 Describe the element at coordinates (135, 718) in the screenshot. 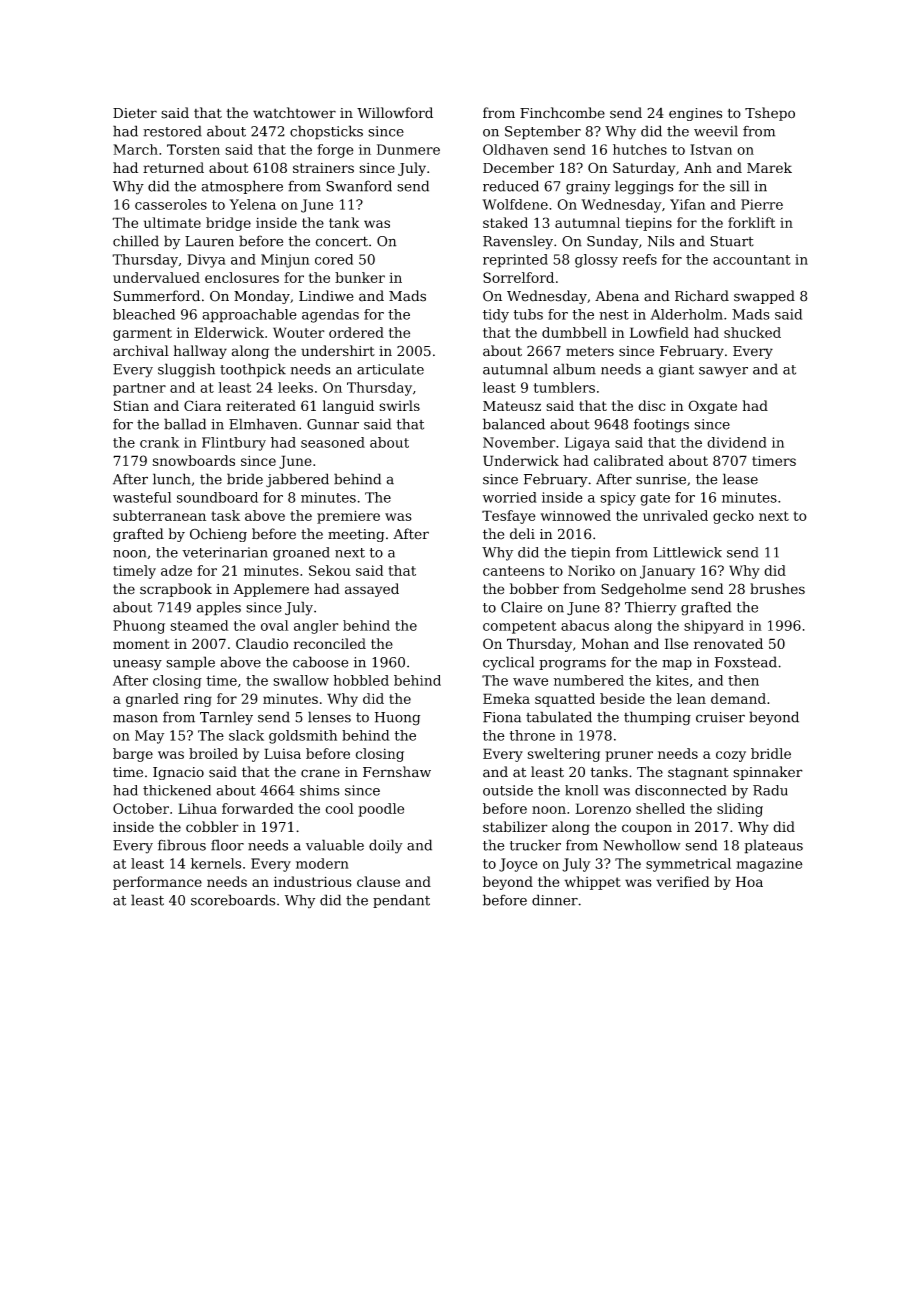

I see `mason` at that location.
